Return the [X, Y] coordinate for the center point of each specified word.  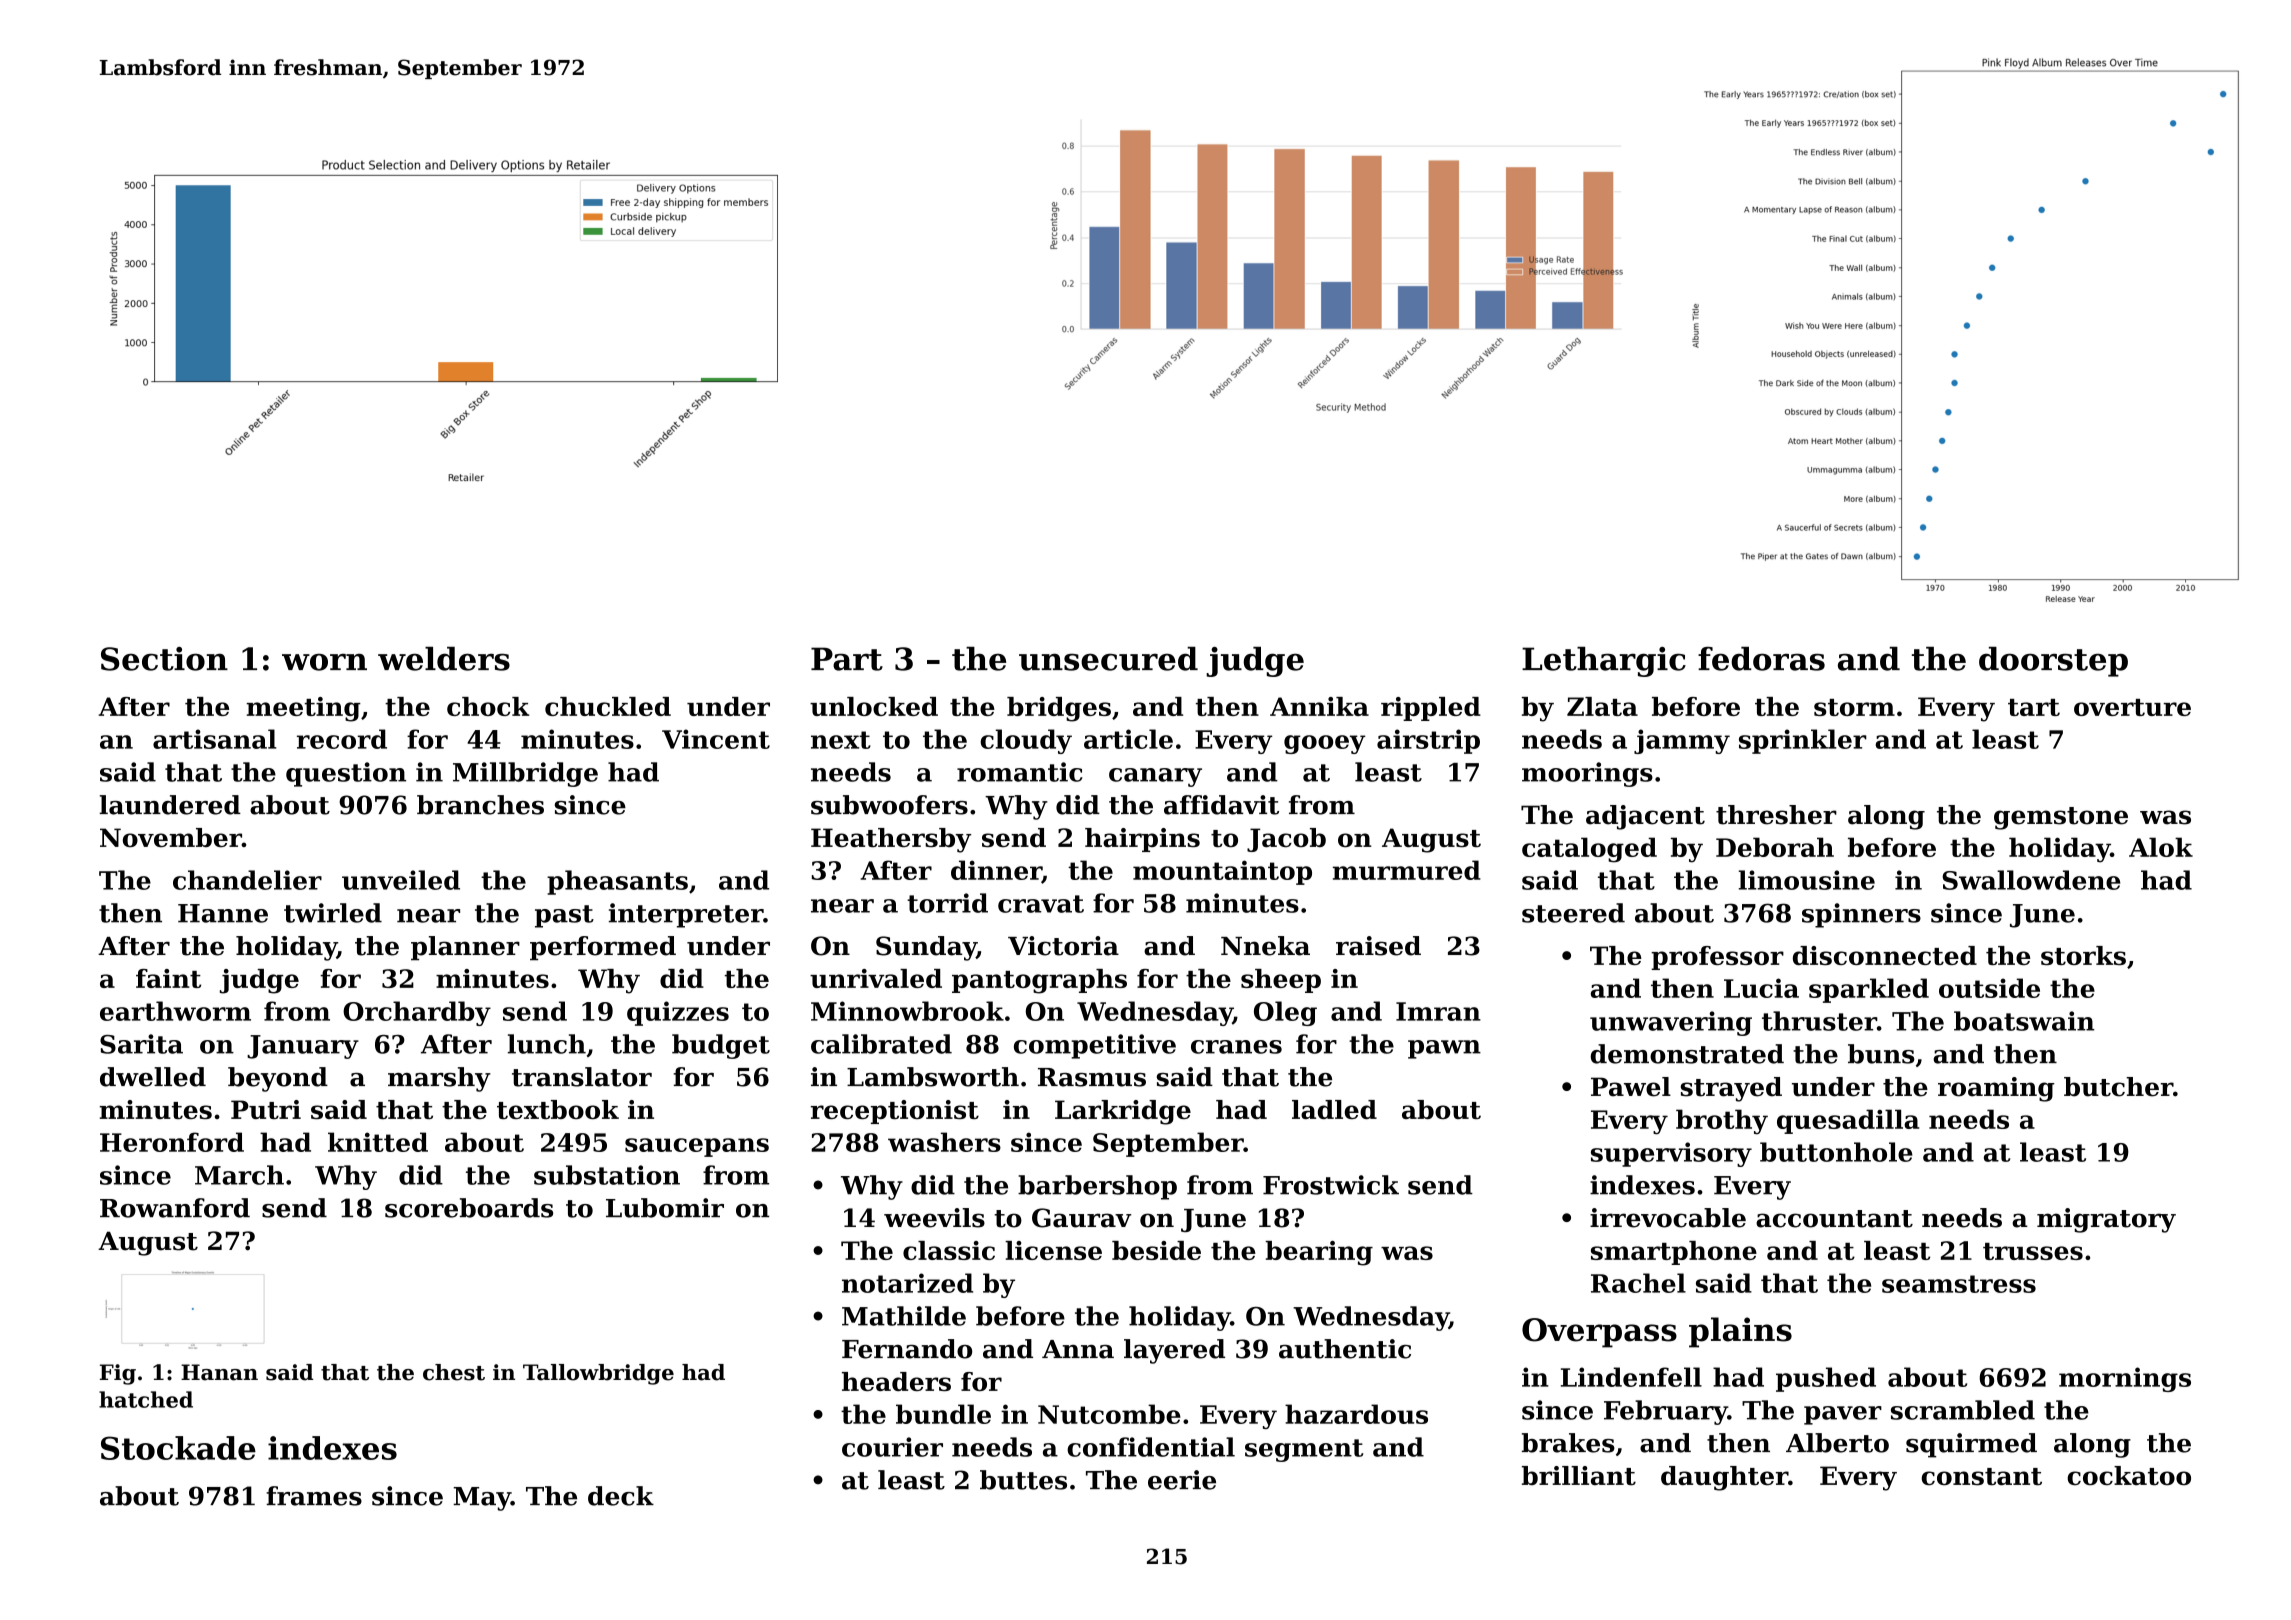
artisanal [215, 739]
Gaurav [1081, 1218]
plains [1740, 1332]
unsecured [1108, 659]
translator [582, 1077]
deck [621, 1496]
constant [1981, 1477]
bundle [943, 1414]
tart [2034, 707]
